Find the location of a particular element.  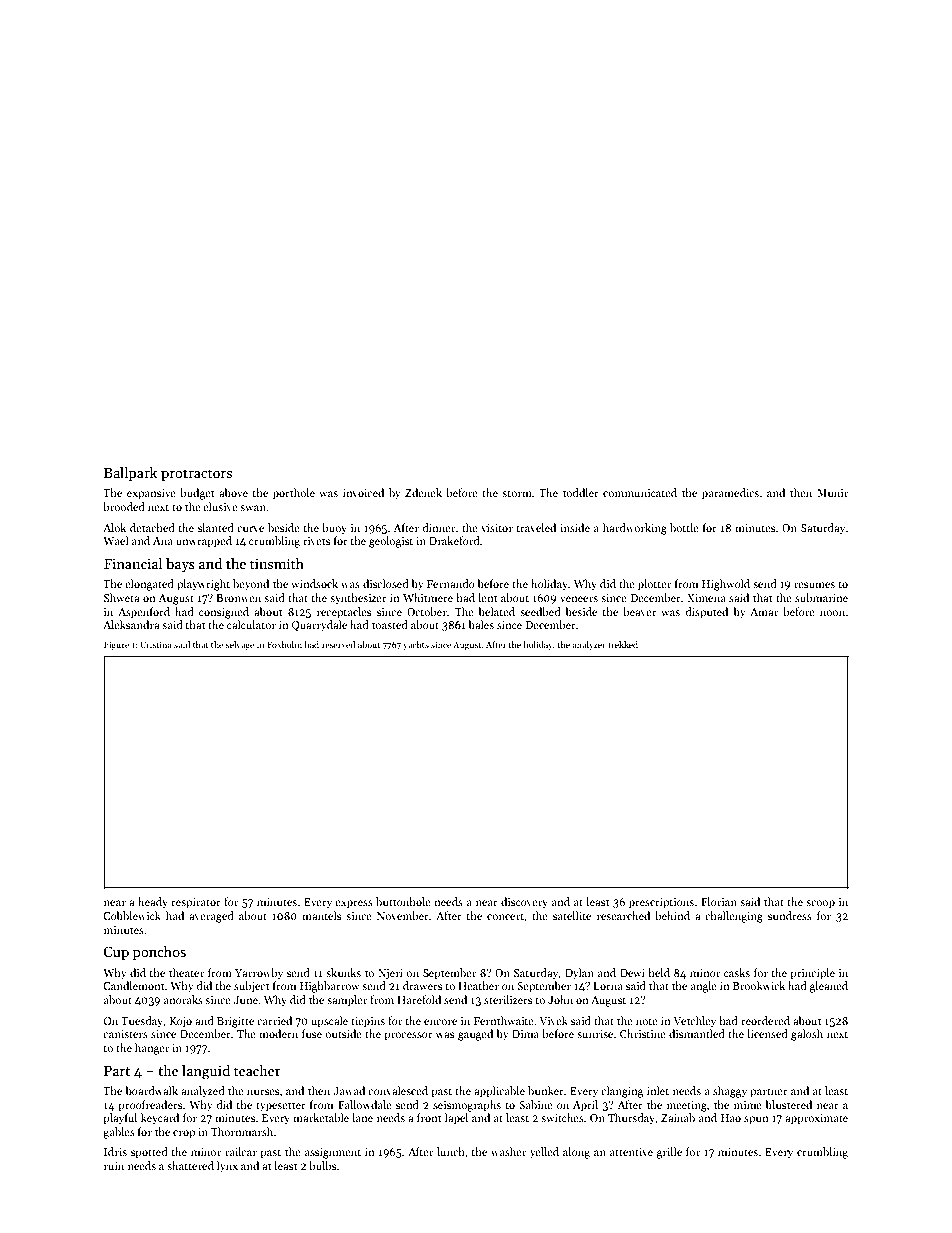

bottle is located at coordinates (684, 527).
